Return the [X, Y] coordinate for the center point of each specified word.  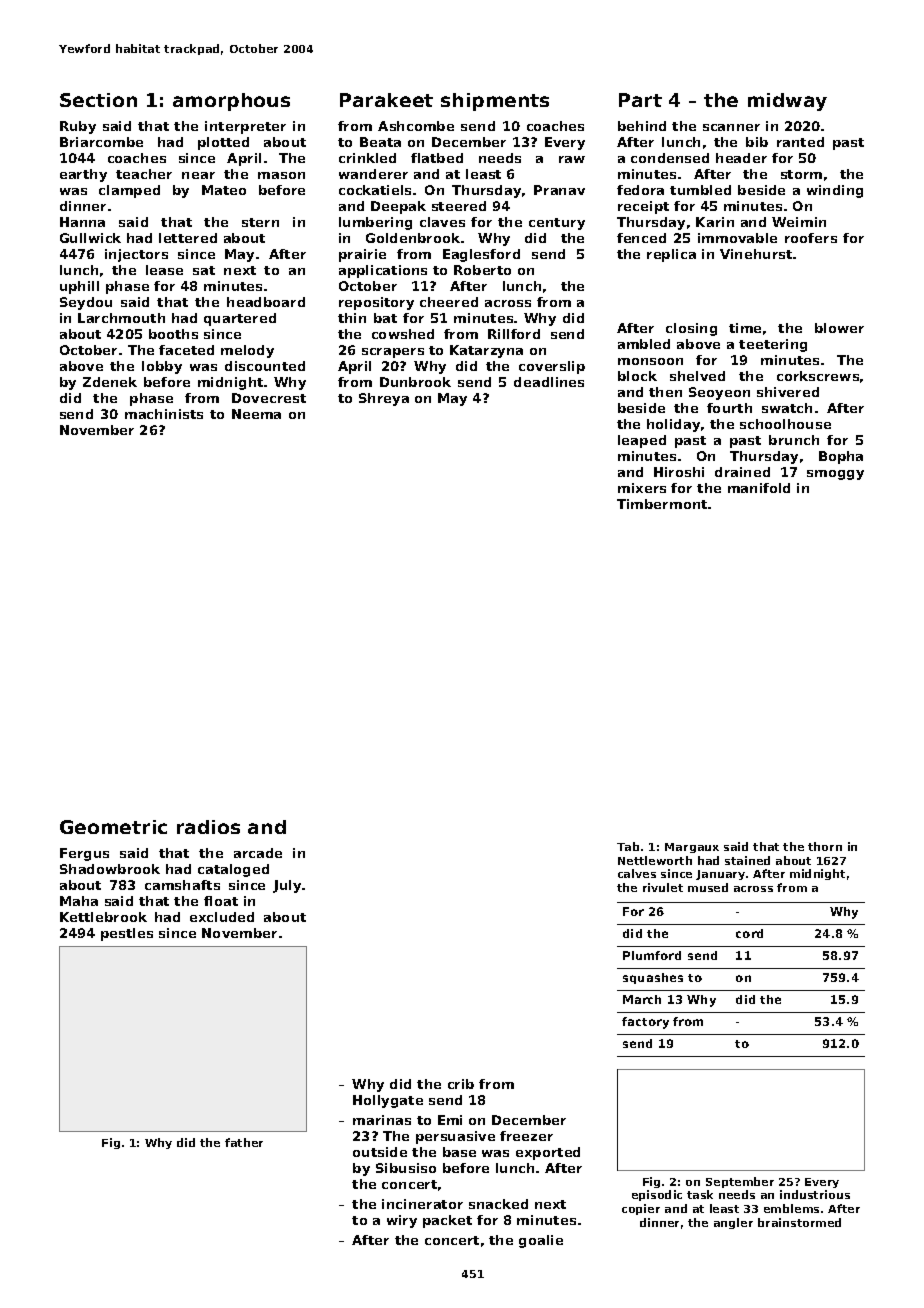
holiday [673, 425]
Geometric [113, 827]
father [244, 1142]
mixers [642, 488]
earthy [83, 175]
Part [640, 100]
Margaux [692, 848]
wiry [402, 1221]
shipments [495, 102]
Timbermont [662, 504]
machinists [164, 414]
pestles [127, 934]
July [287, 886]
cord [749, 933]
